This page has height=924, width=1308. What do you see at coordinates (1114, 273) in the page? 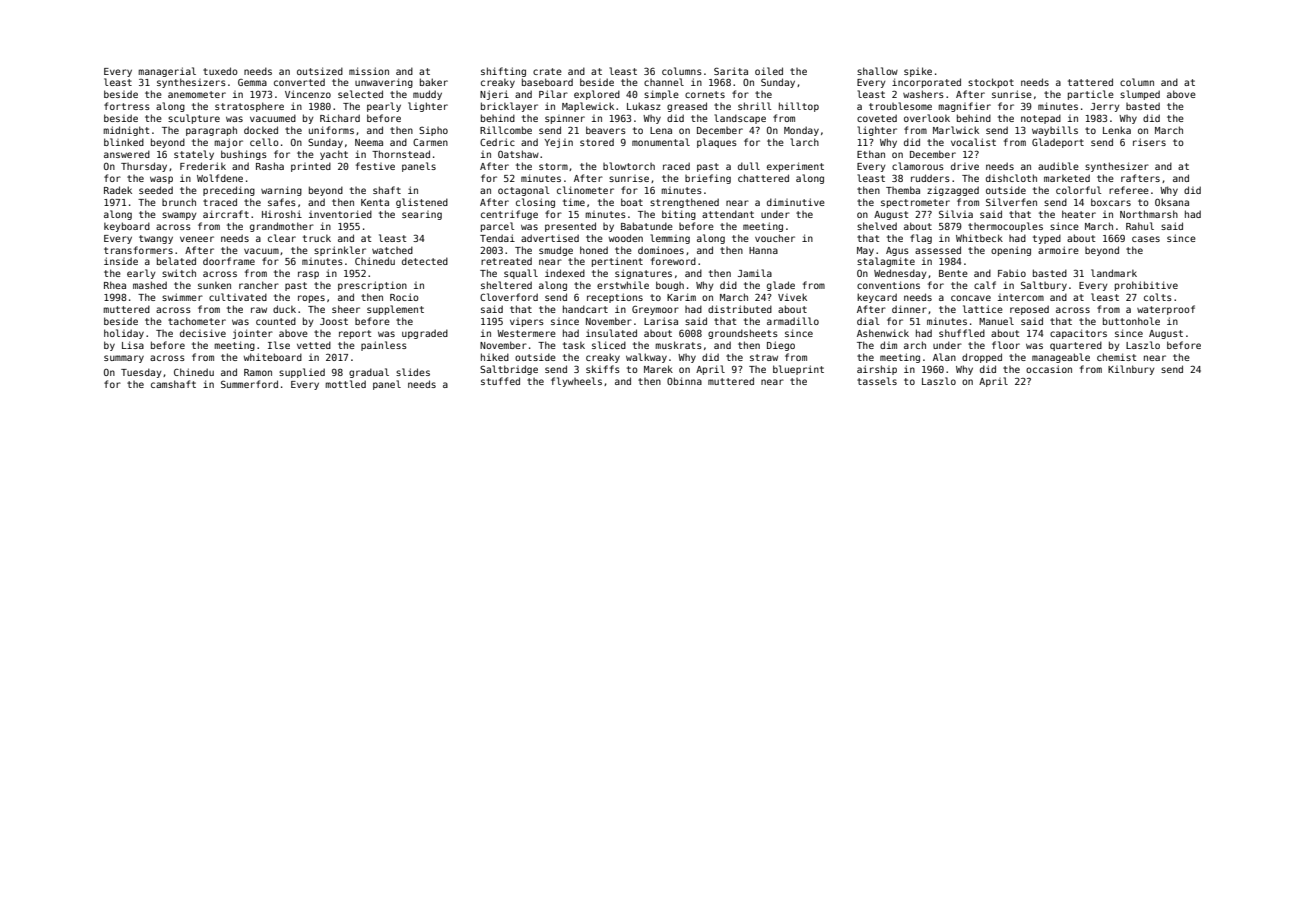
I see `landmark` at bounding box center [1114, 273].
